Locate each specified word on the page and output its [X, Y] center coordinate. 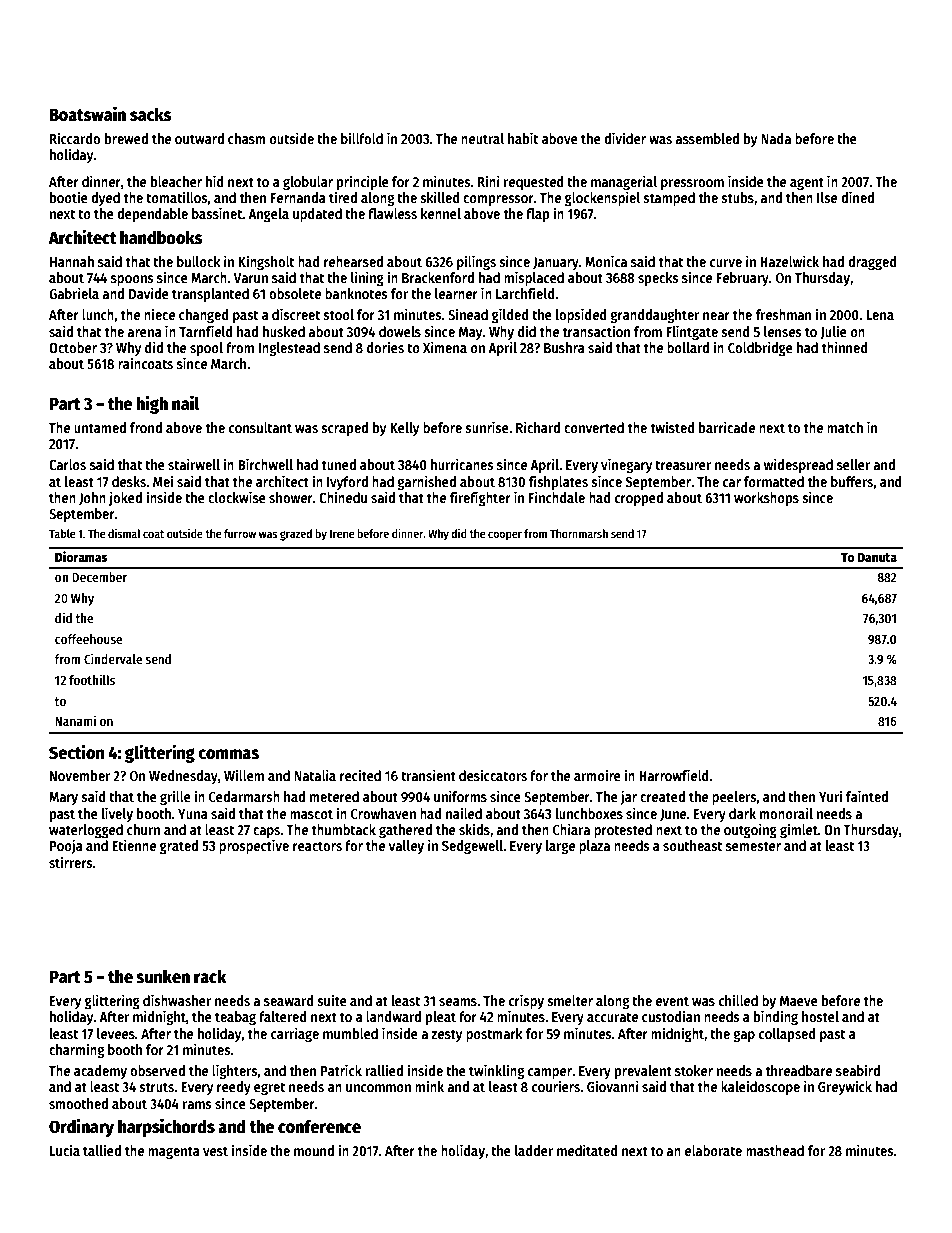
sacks [151, 114]
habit [523, 138]
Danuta [877, 557]
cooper [505, 536]
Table [62, 533]
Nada [776, 138]
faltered [283, 1016]
